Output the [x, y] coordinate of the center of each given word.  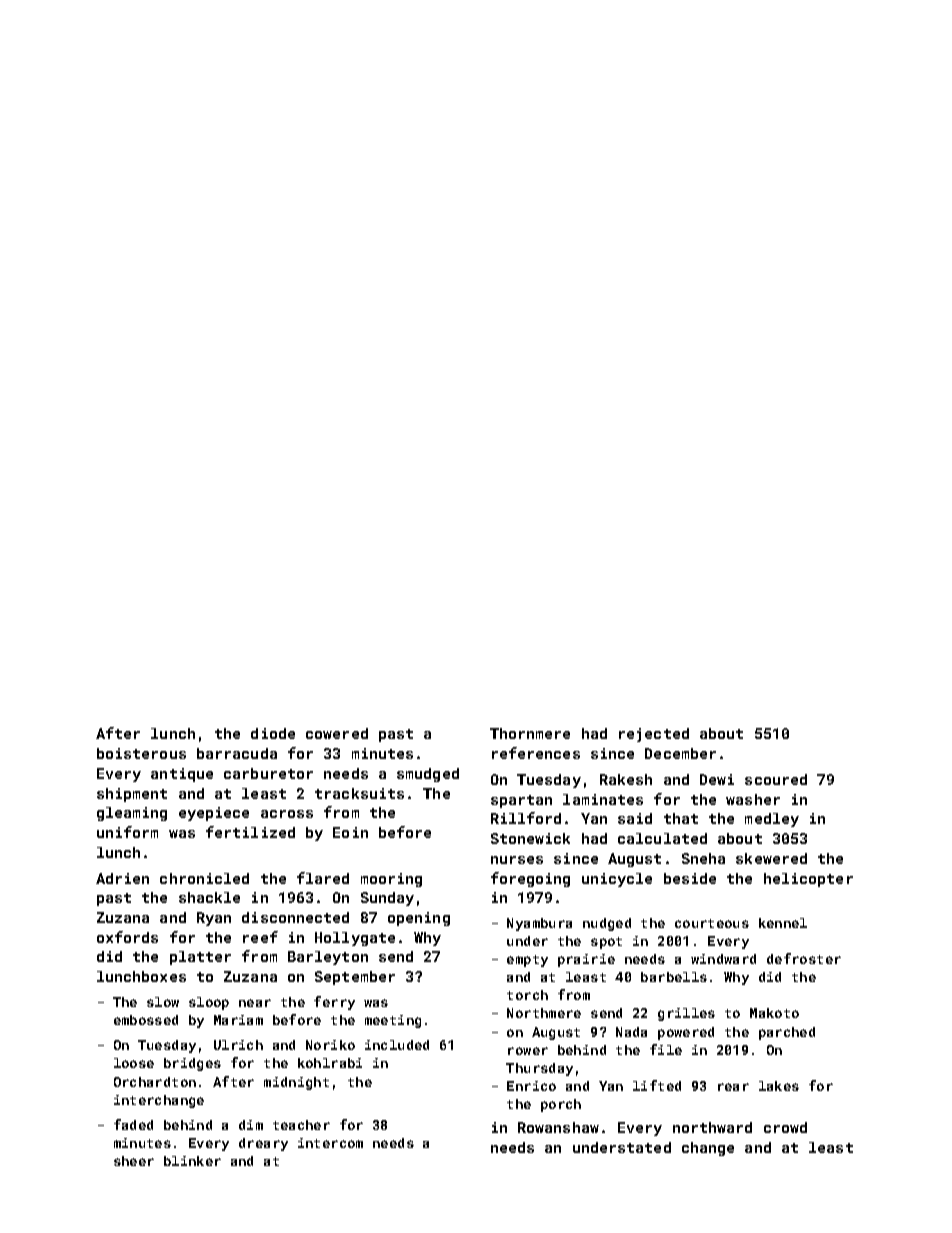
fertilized [250, 832]
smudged [428, 775]
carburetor [268, 773]
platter [200, 958]
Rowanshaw [558, 1127]
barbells [674, 977]
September [355, 978]
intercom [330, 1143]
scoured [776, 779]
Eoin [350, 832]
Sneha [703, 858]
